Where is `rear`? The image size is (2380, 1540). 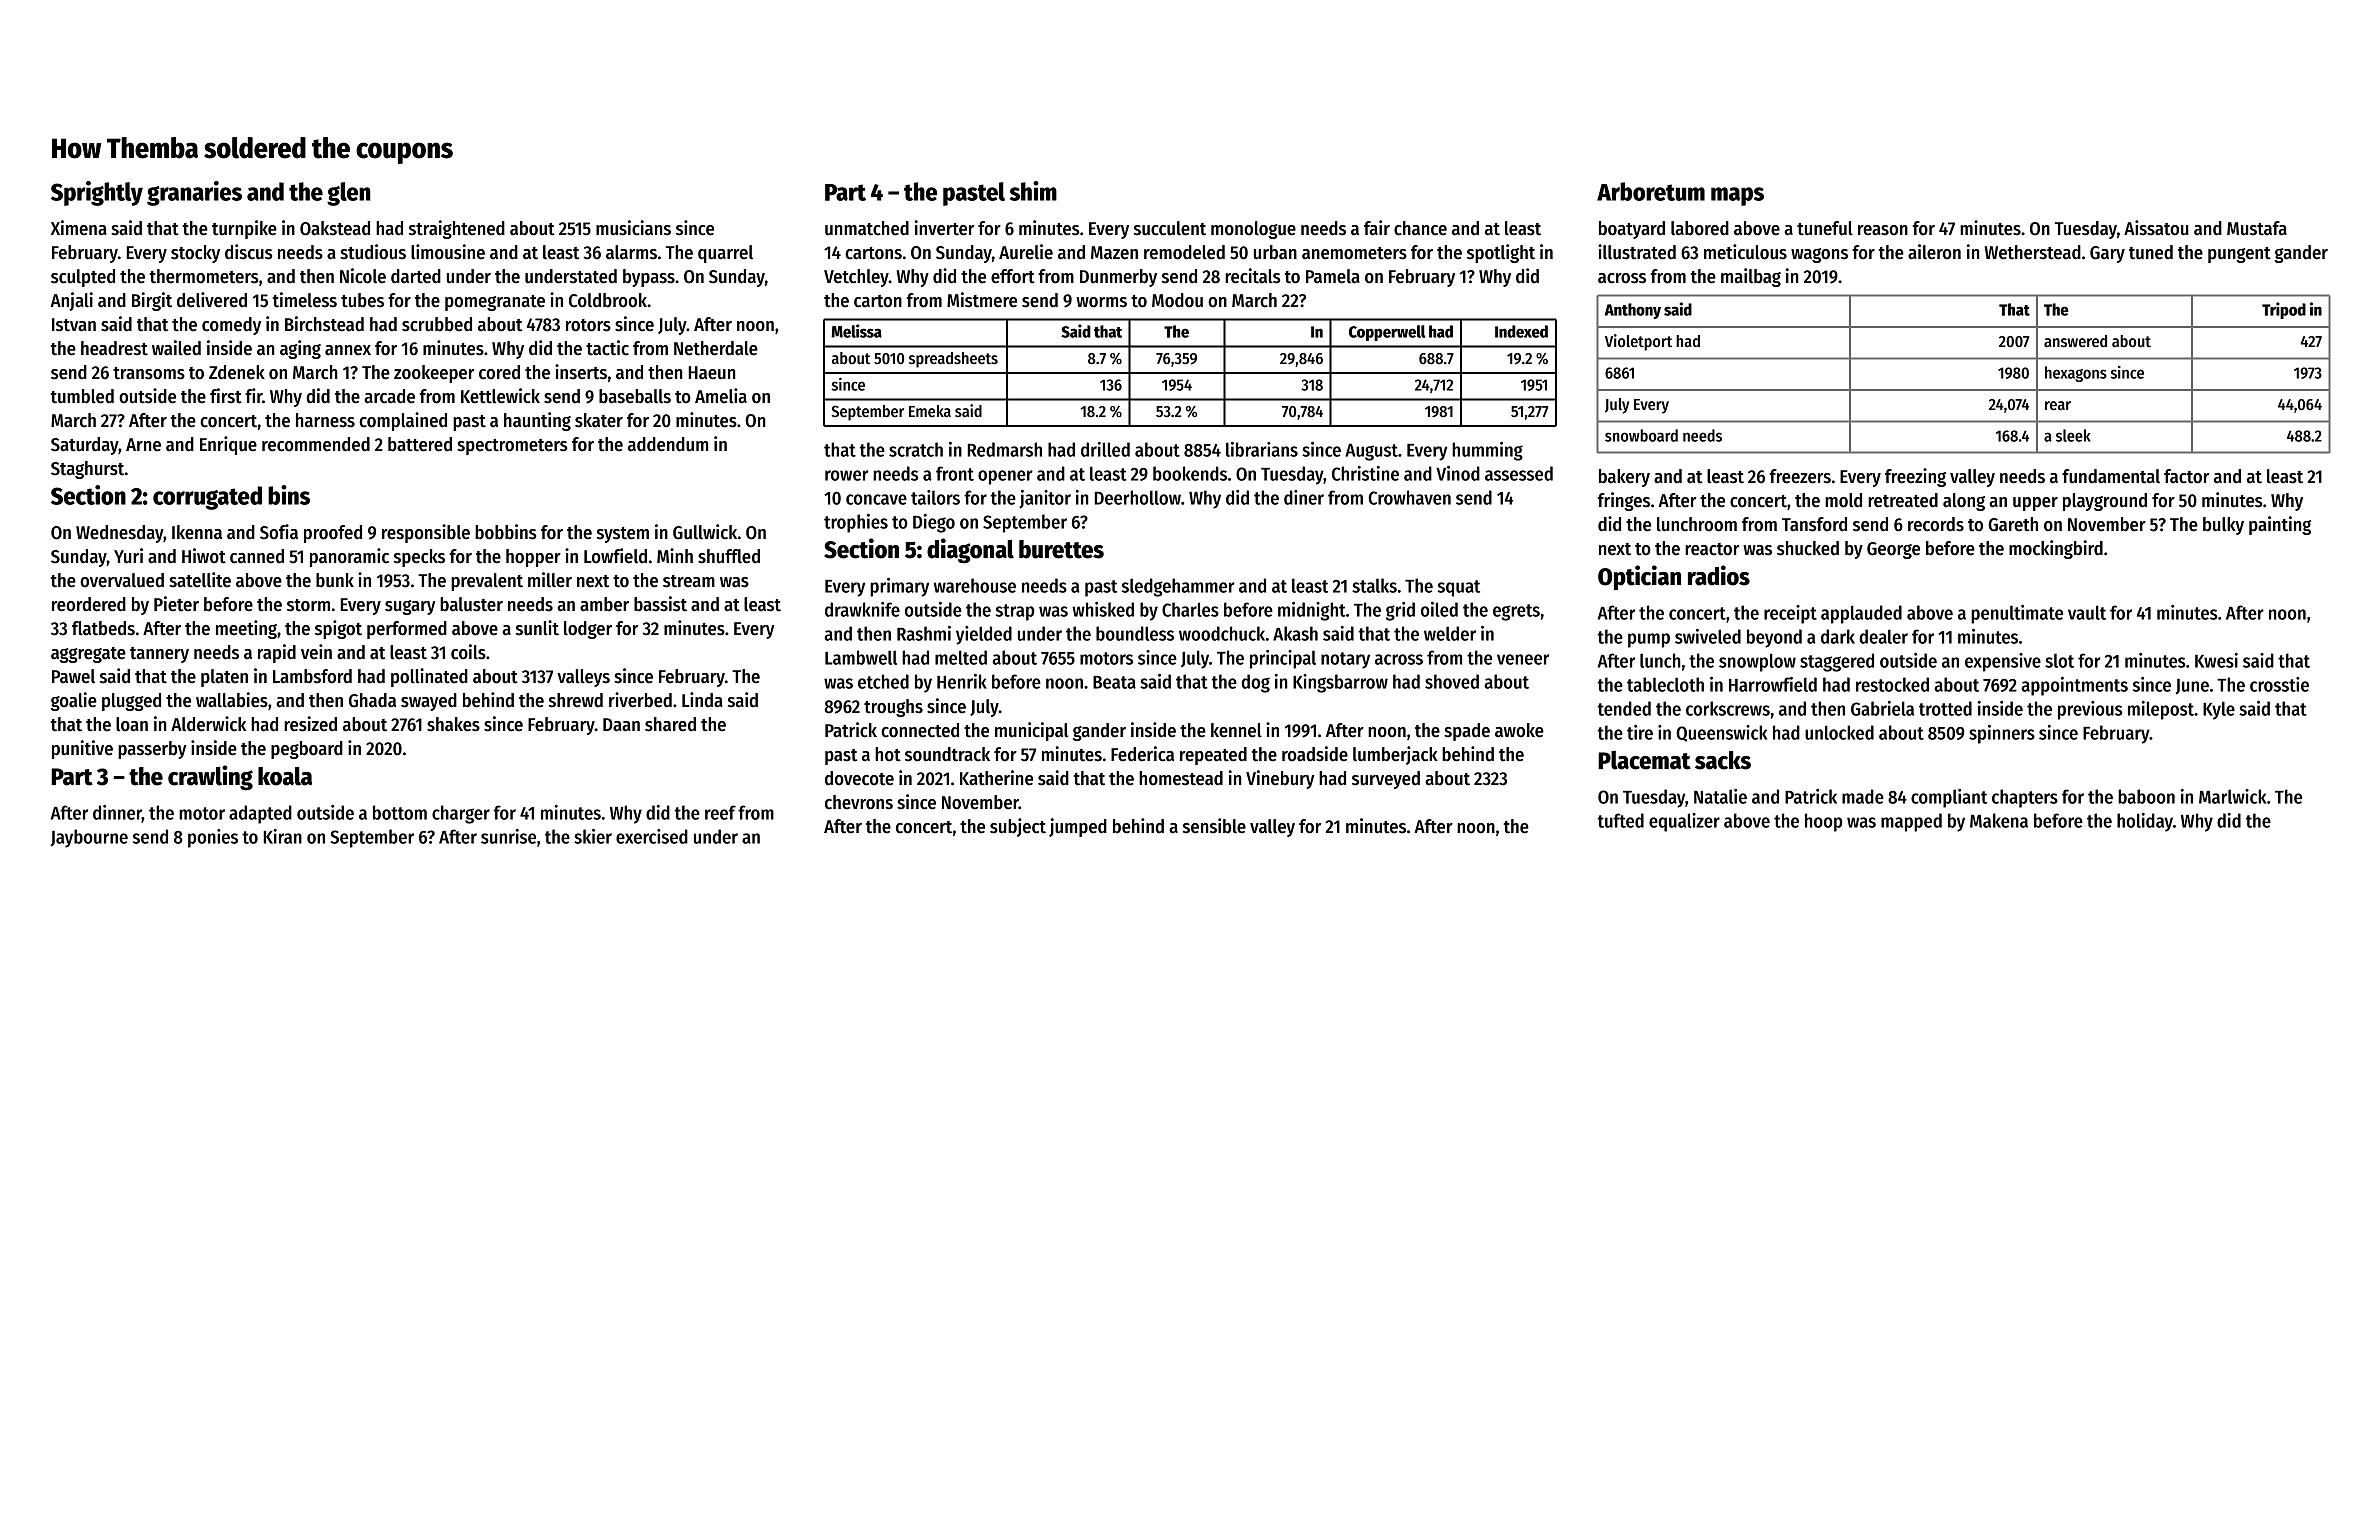 rear is located at coordinates (2058, 405).
